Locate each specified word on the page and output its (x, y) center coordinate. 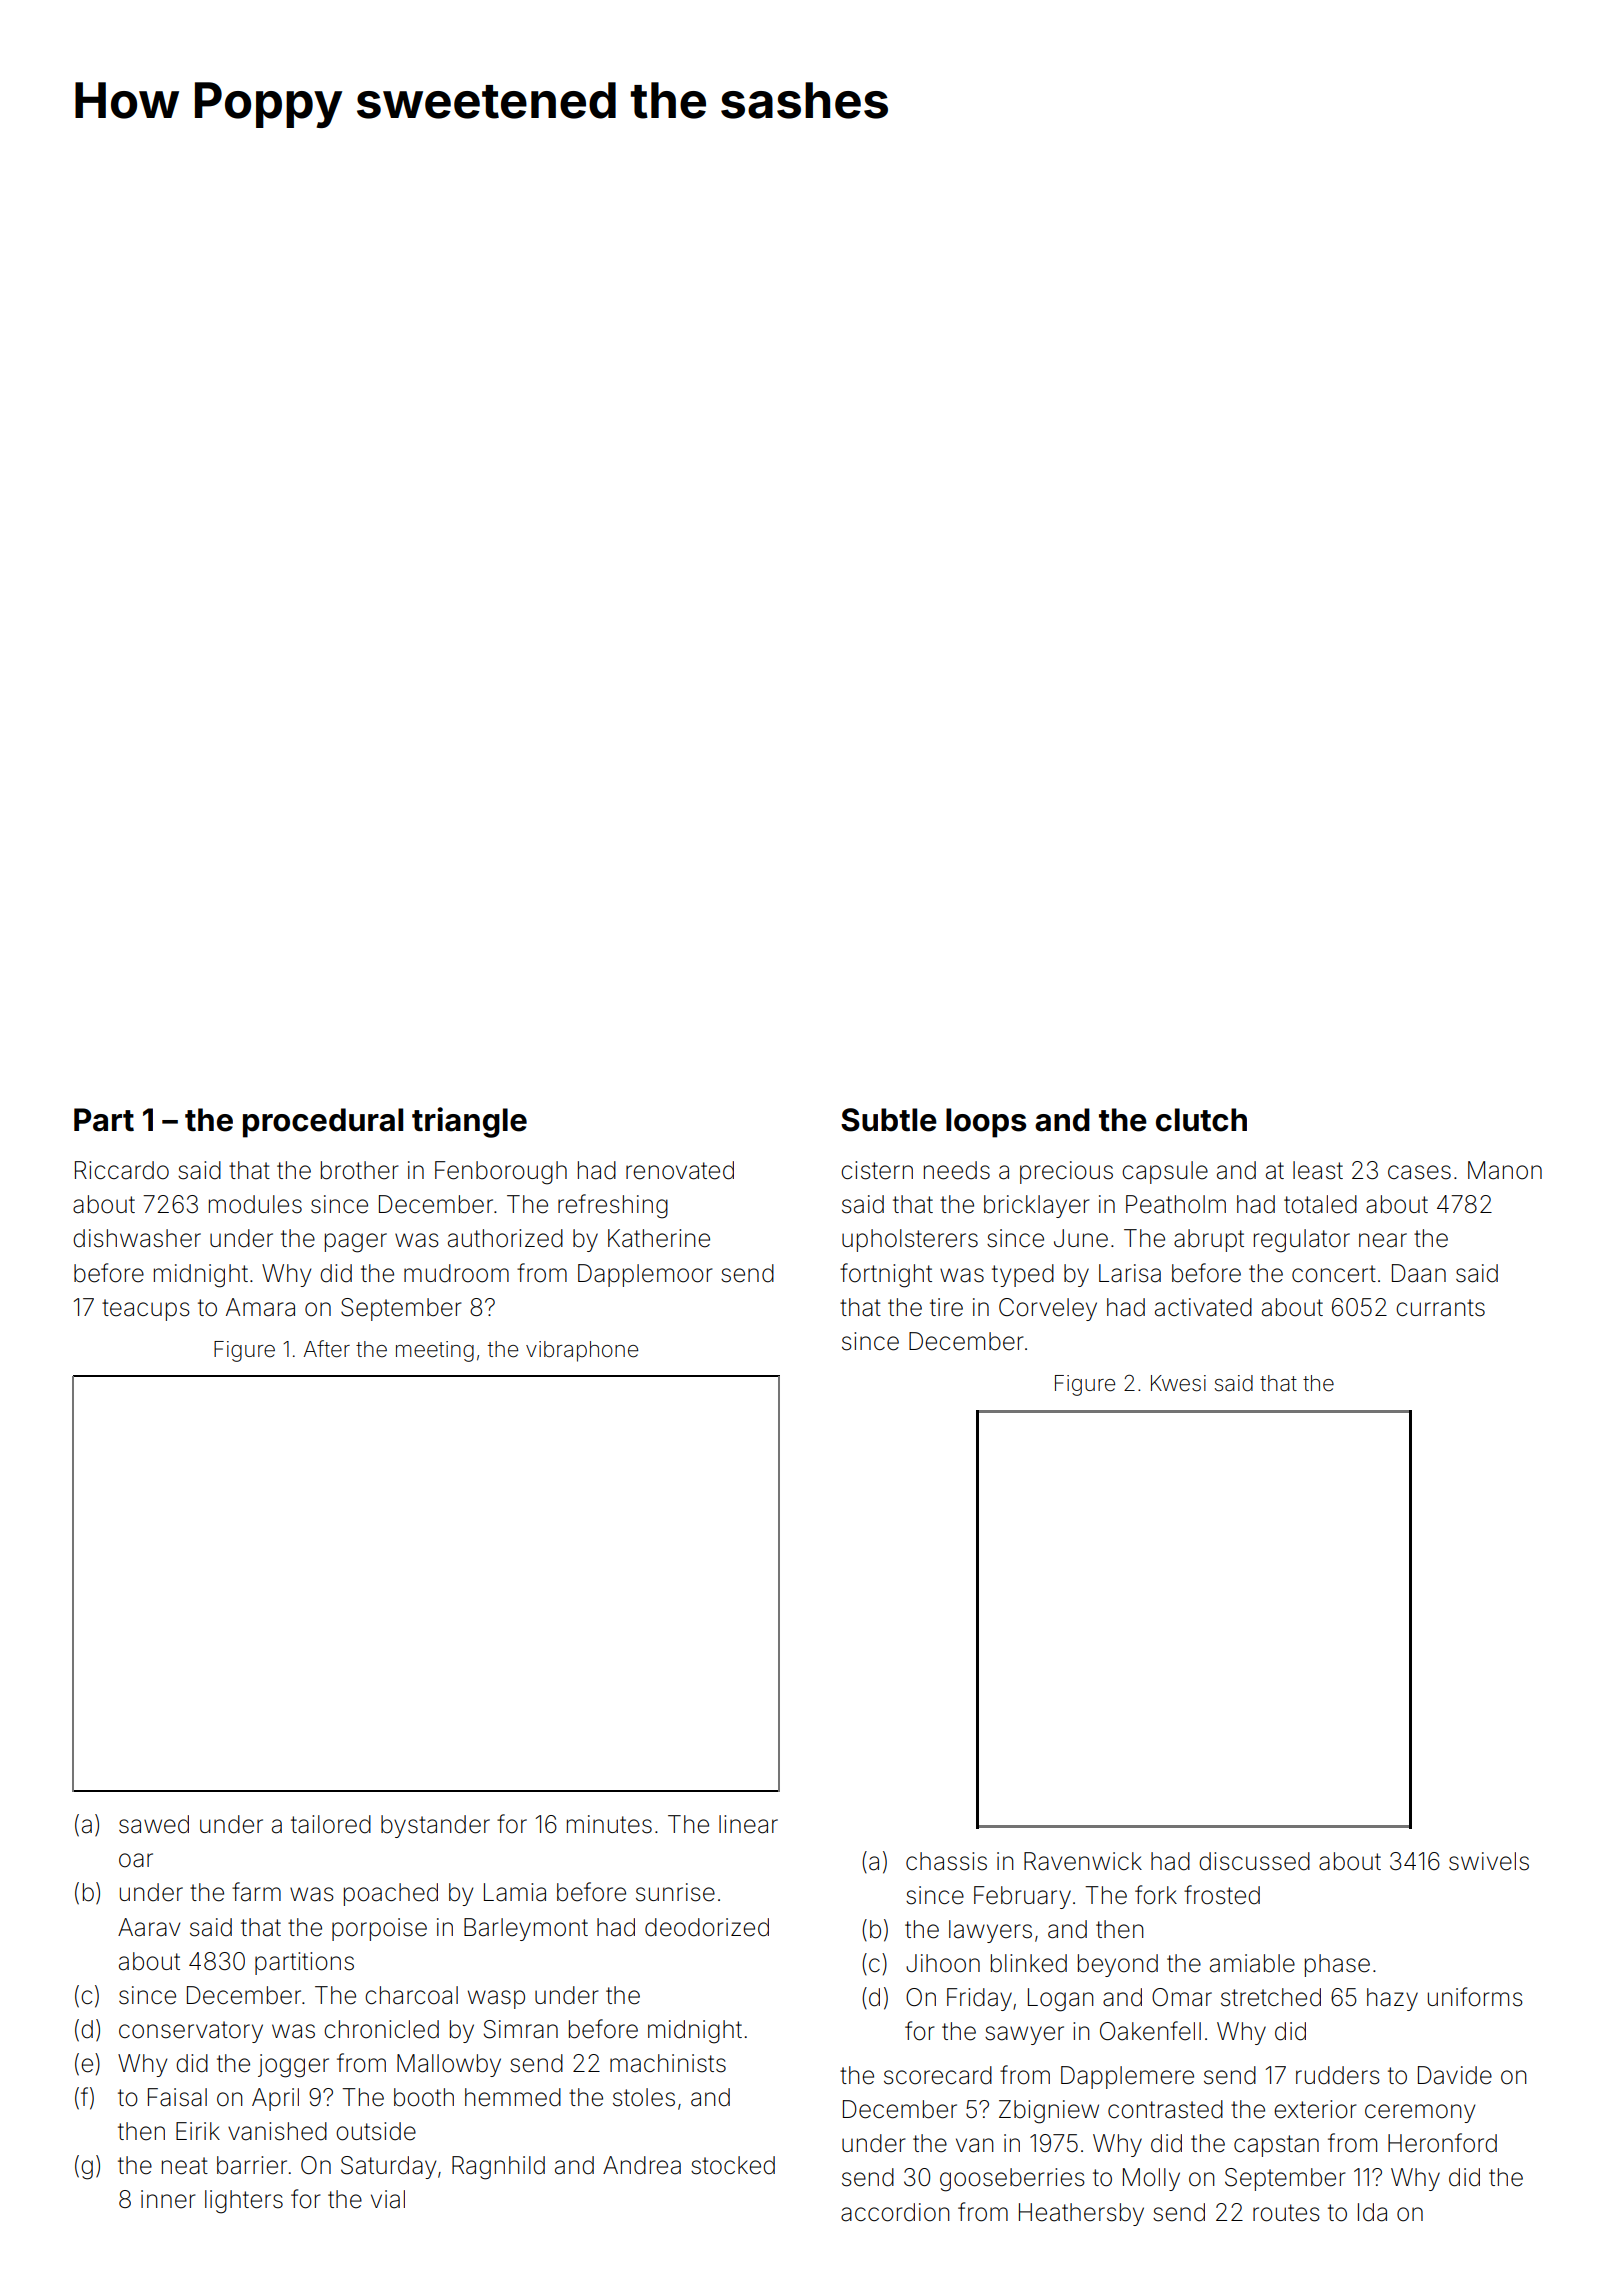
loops (986, 1123)
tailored (331, 1824)
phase (1337, 1965)
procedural (323, 1123)
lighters (244, 2202)
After (327, 1349)
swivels (1489, 1861)
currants (1440, 1308)
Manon (1505, 1170)
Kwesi (1178, 1383)
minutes (609, 1824)
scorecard (938, 2075)
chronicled (381, 2029)
